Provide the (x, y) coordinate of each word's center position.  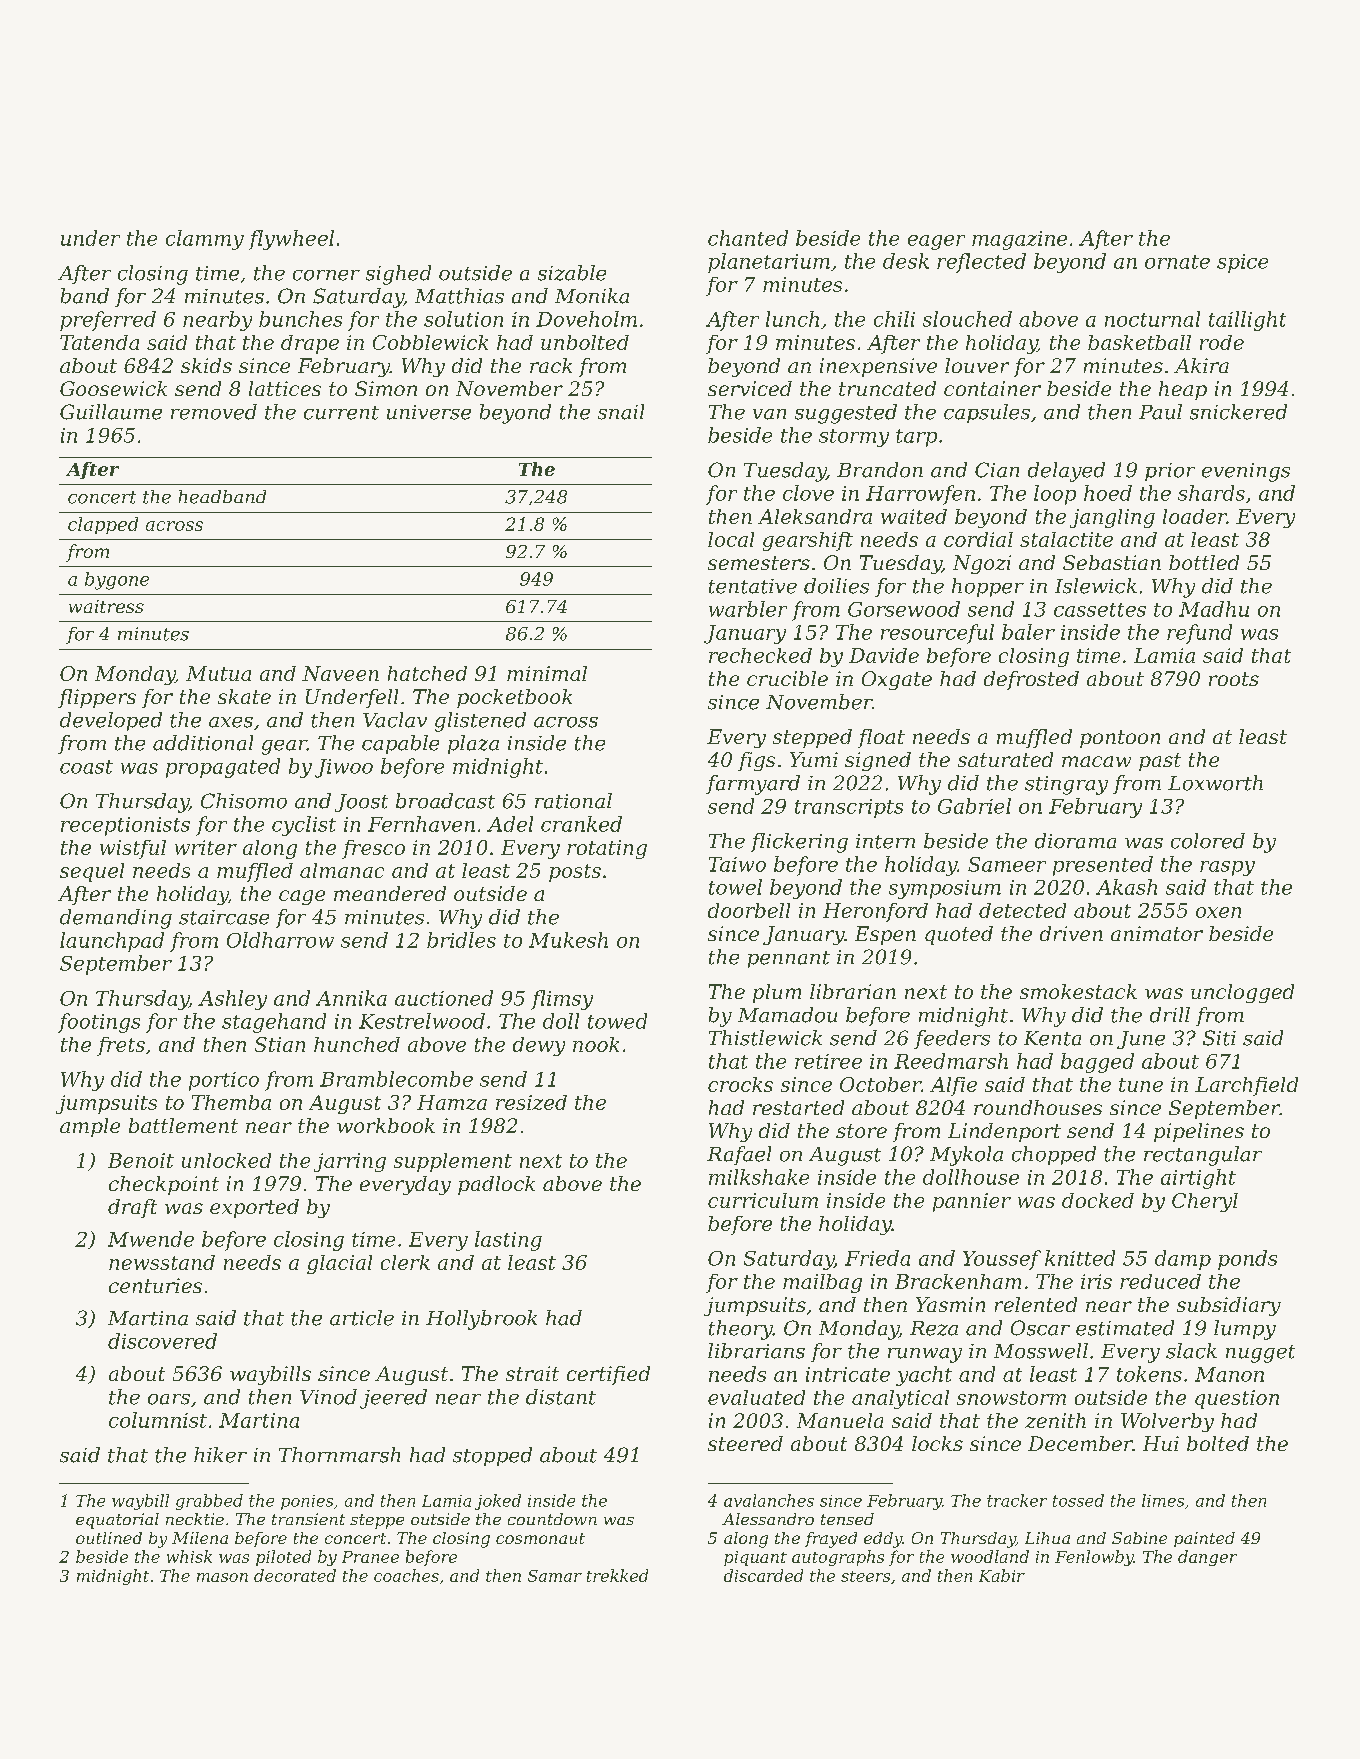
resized (531, 1102)
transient (308, 1519)
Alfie (953, 1086)
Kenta (1052, 1038)
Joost (361, 803)
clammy (205, 240)
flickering (799, 843)
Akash (1126, 887)
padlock (496, 1185)
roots (1234, 679)
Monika (592, 296)
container (992, 388)
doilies (836, 586)
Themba (231, 1102)
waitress (106, 606)
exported (254, 1208)
